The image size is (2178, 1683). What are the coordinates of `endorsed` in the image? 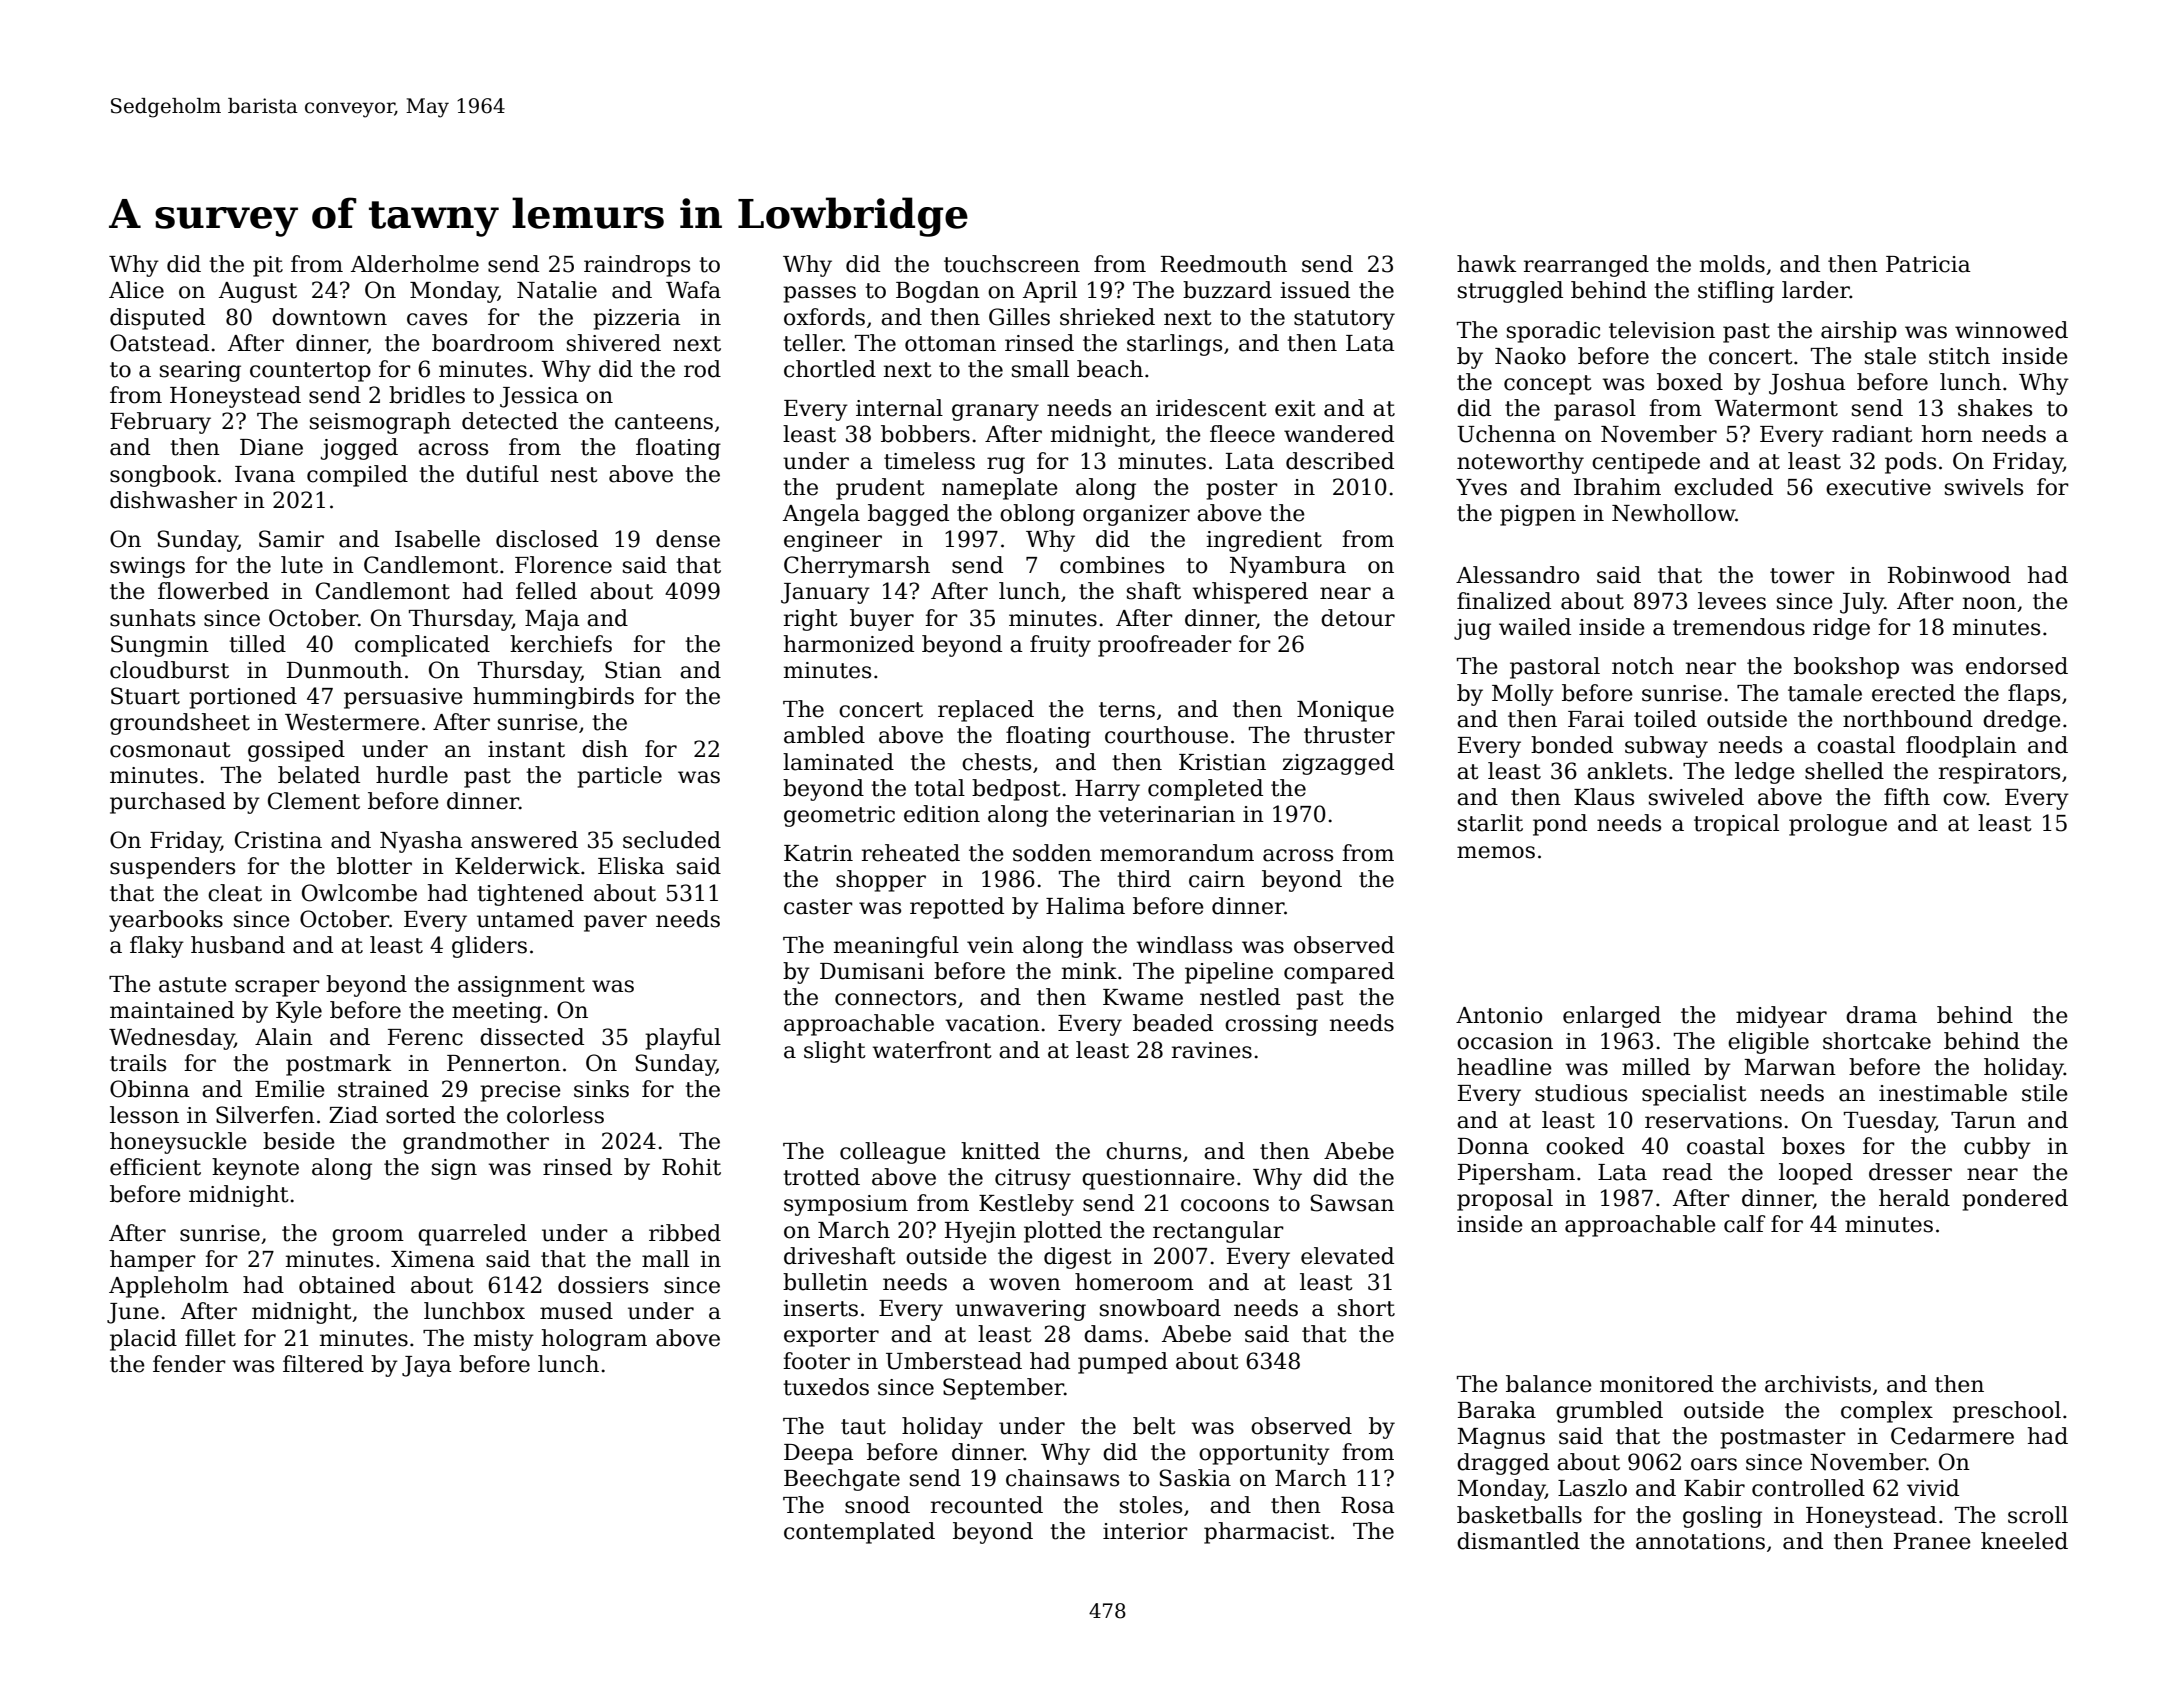 It's located at (2017, 666).
